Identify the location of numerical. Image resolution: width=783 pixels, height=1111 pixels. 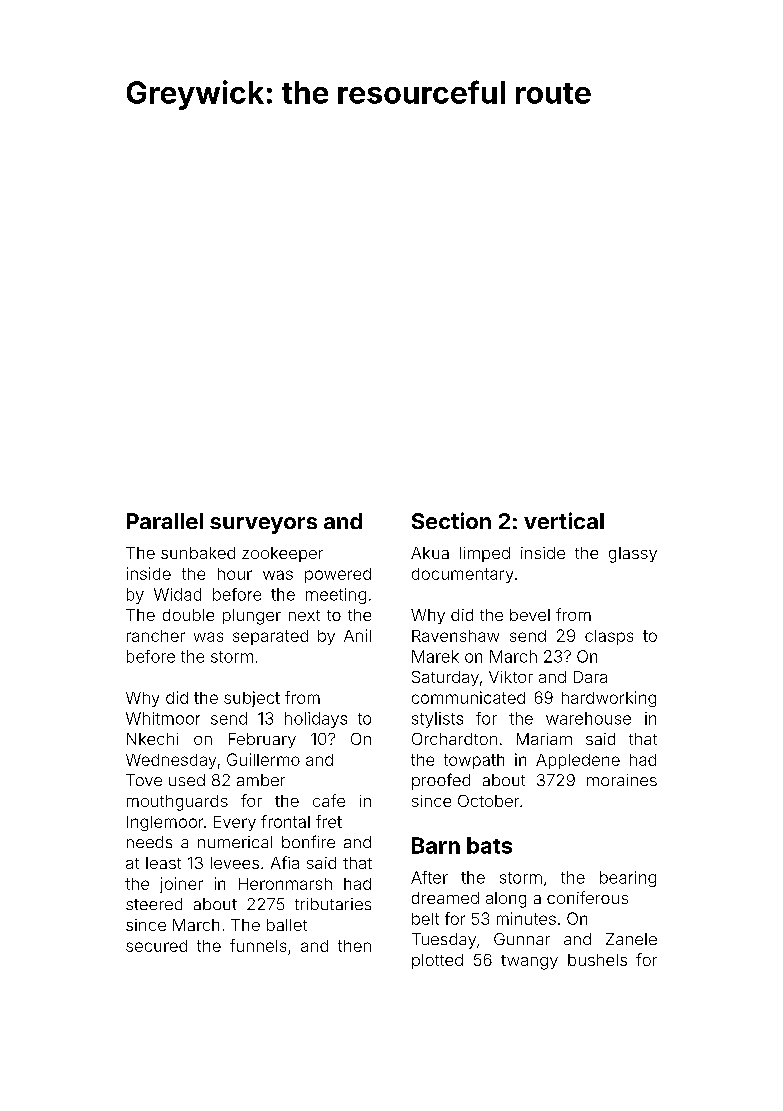
(235, 842).
